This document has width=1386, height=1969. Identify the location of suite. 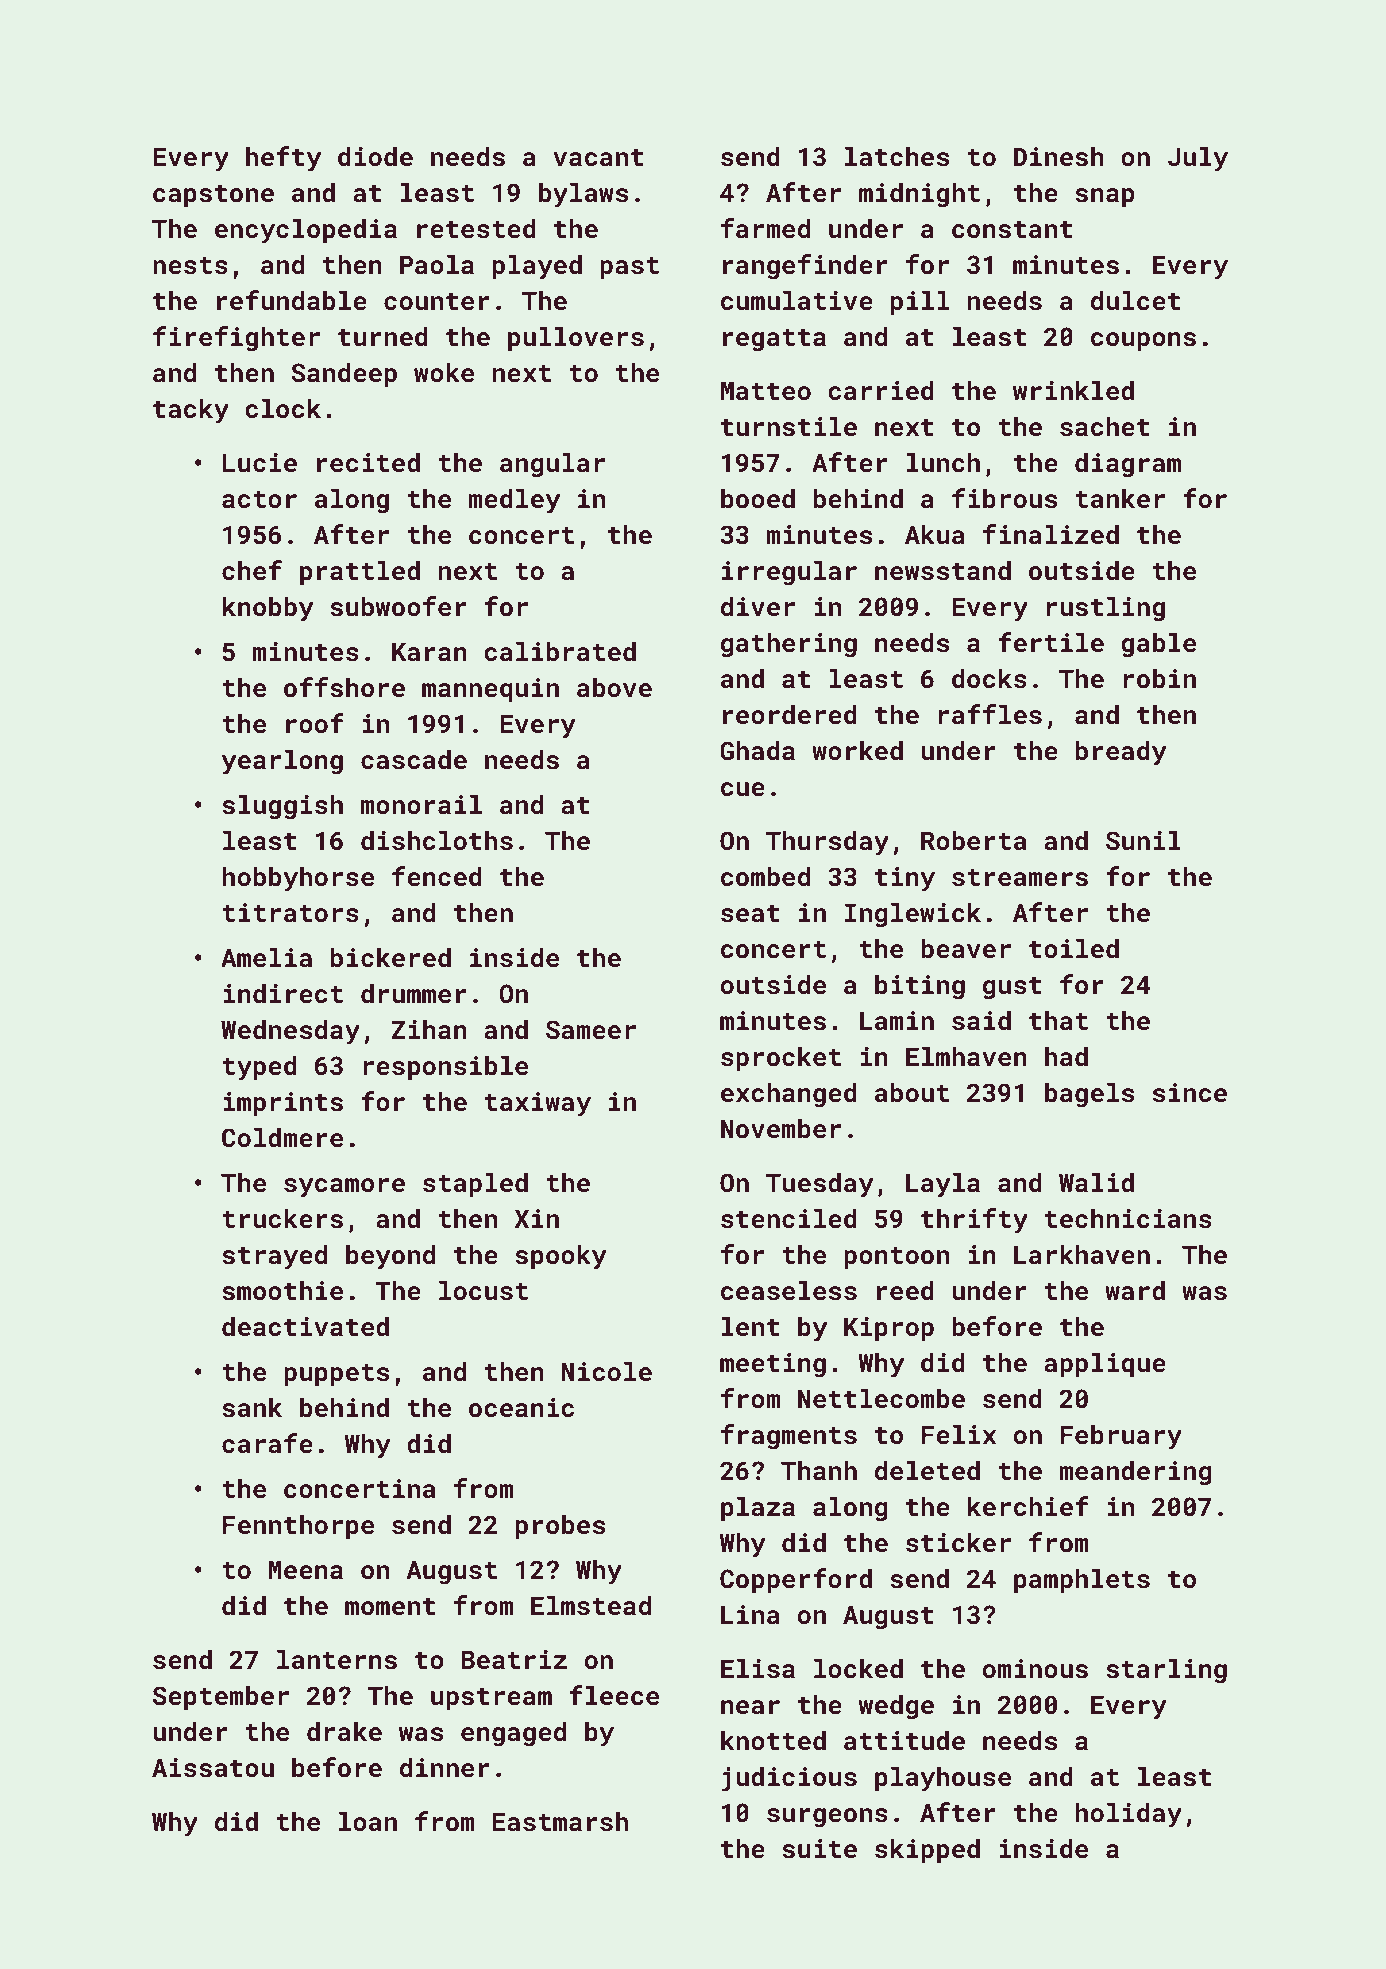
(819, 1848).
